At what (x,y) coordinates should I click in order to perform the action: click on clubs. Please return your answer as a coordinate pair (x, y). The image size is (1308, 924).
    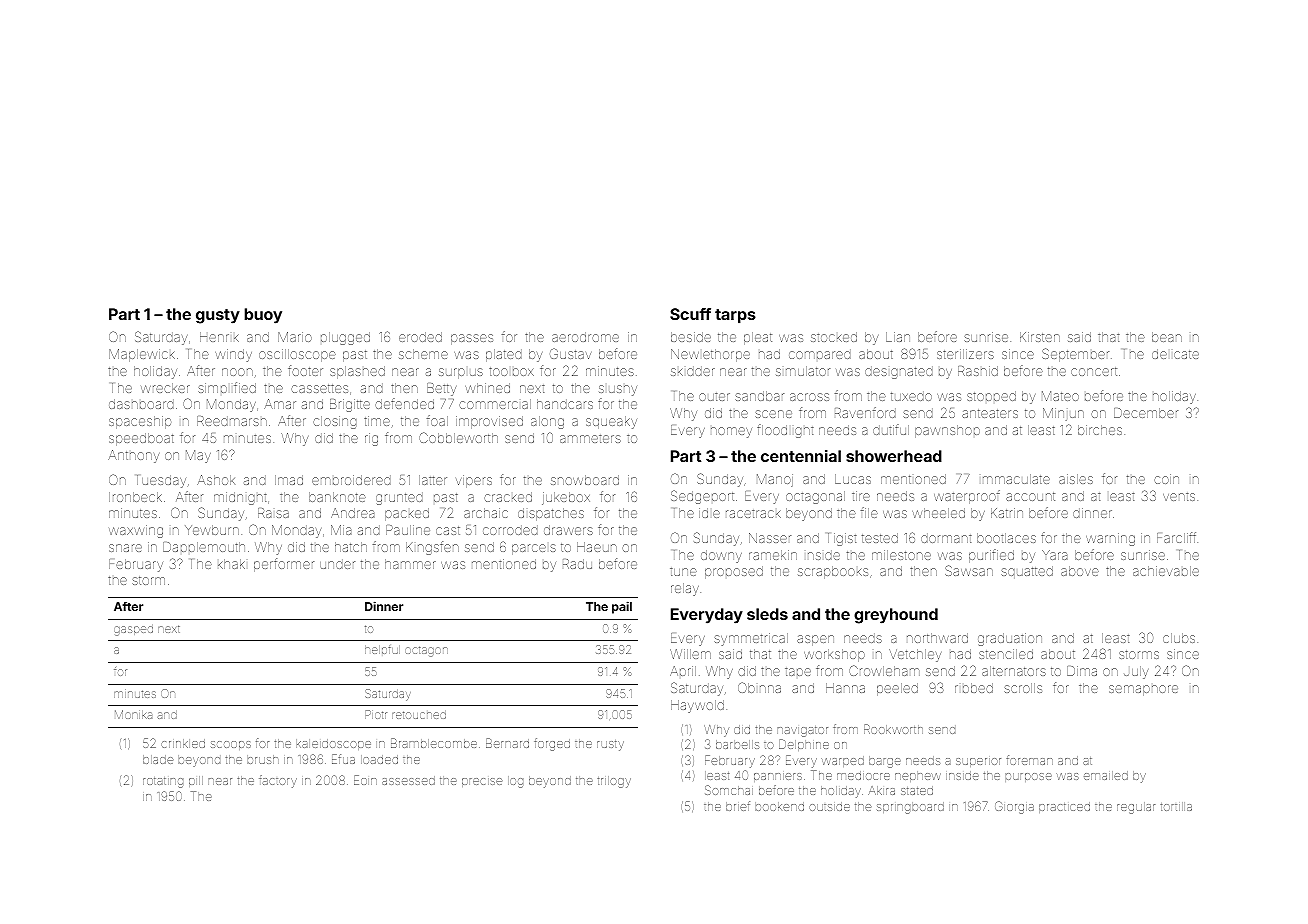
    Looking at the image, I should click on (1179, 638).
